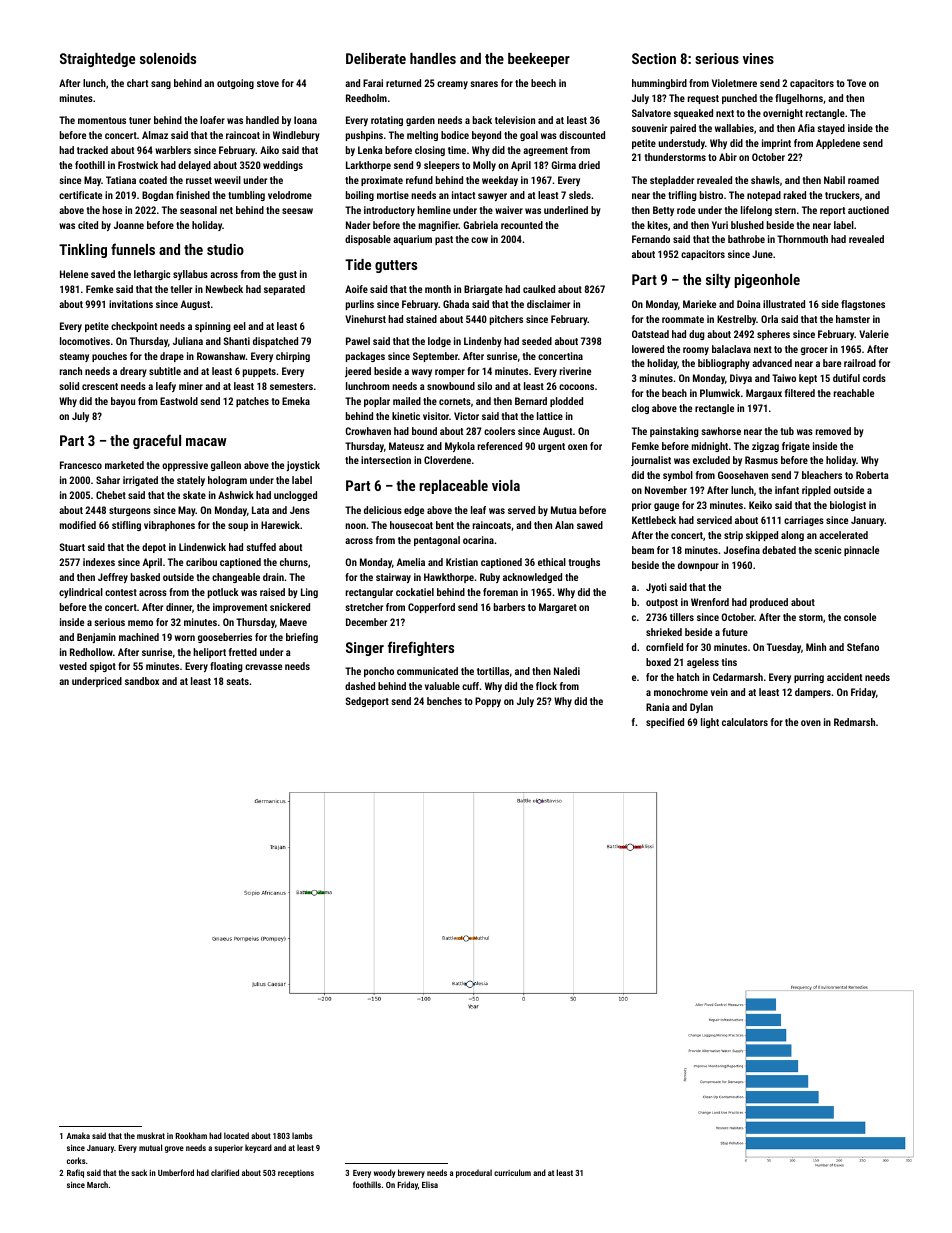 This screenshot has height=1233, width=952. Describe the element at coordinates (863, 305) in the screenshot. I see `flagstones` at that location.
